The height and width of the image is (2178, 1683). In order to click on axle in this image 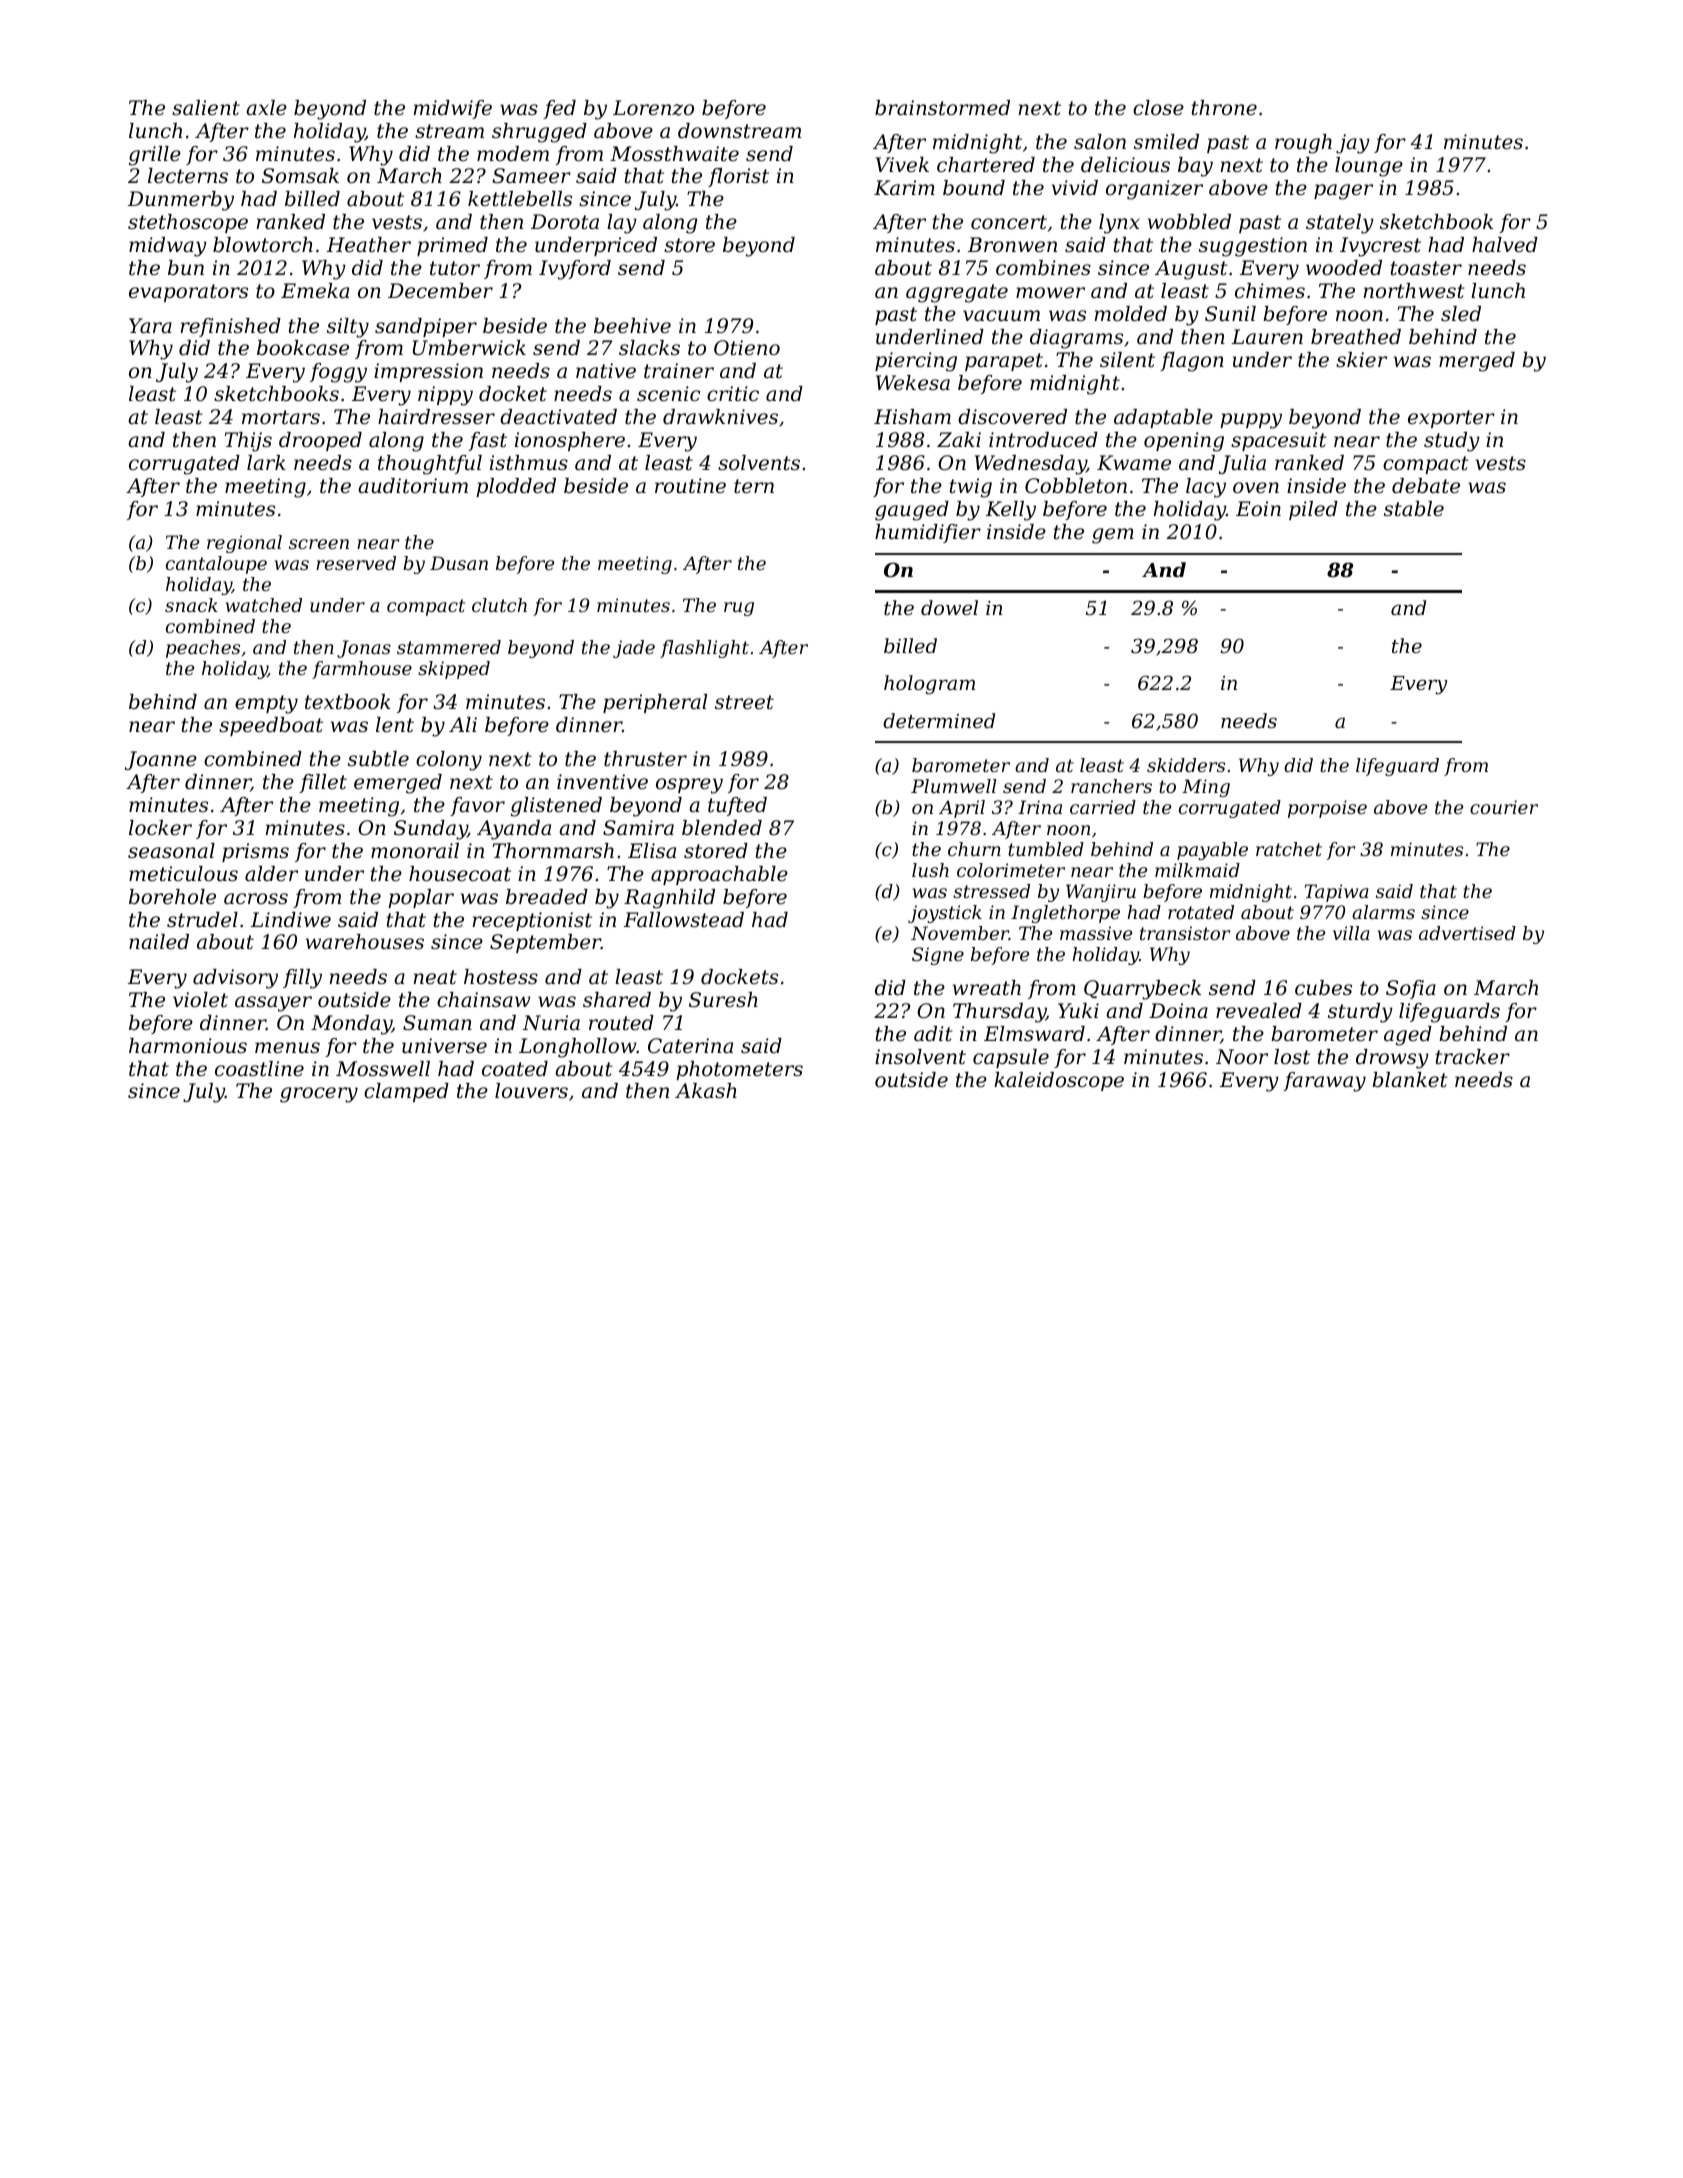, I will do `click(266, 108)`.
